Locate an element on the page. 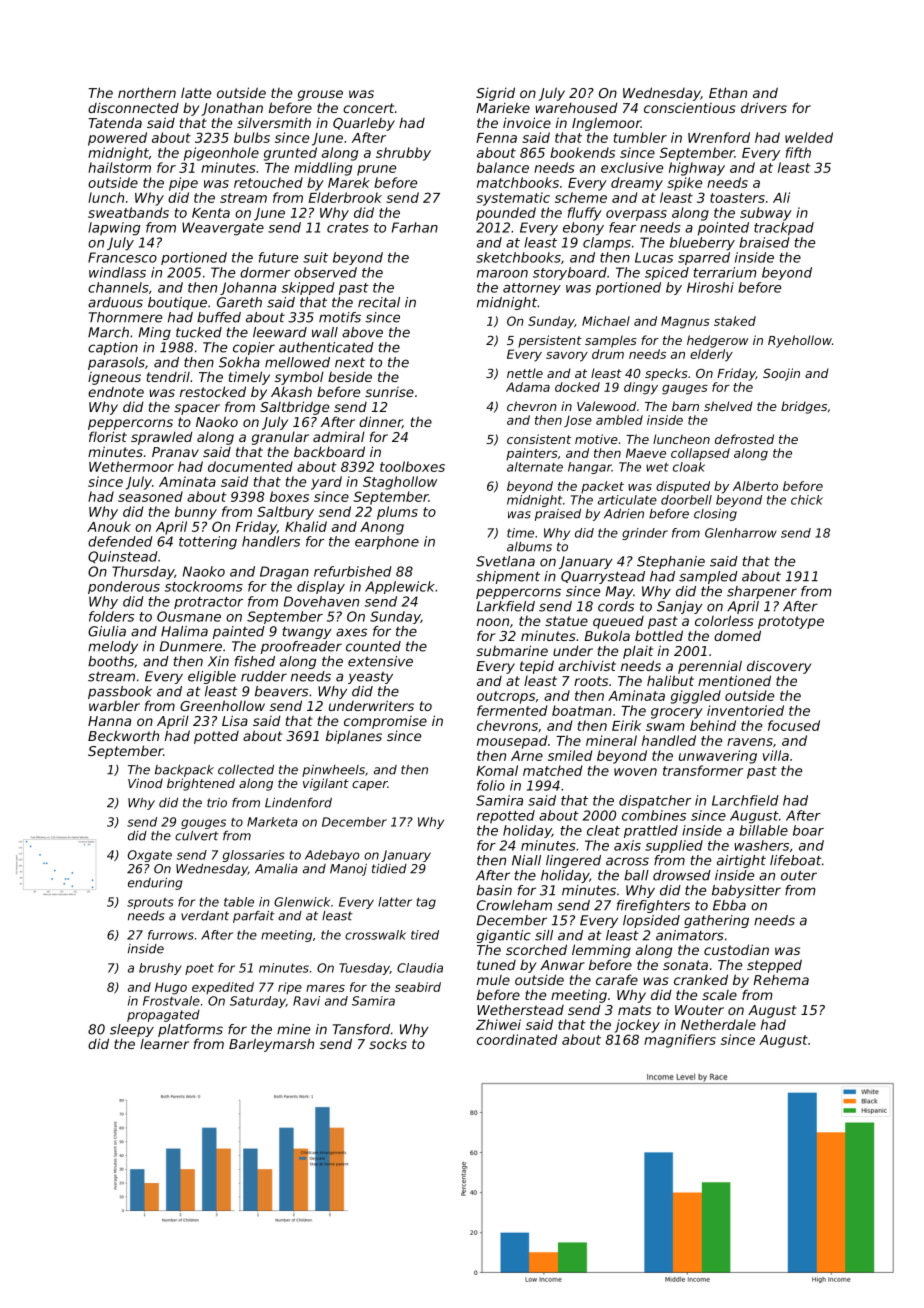 This document has width=924, height=1308. Staghollow is located at coordinates (400, 483).
